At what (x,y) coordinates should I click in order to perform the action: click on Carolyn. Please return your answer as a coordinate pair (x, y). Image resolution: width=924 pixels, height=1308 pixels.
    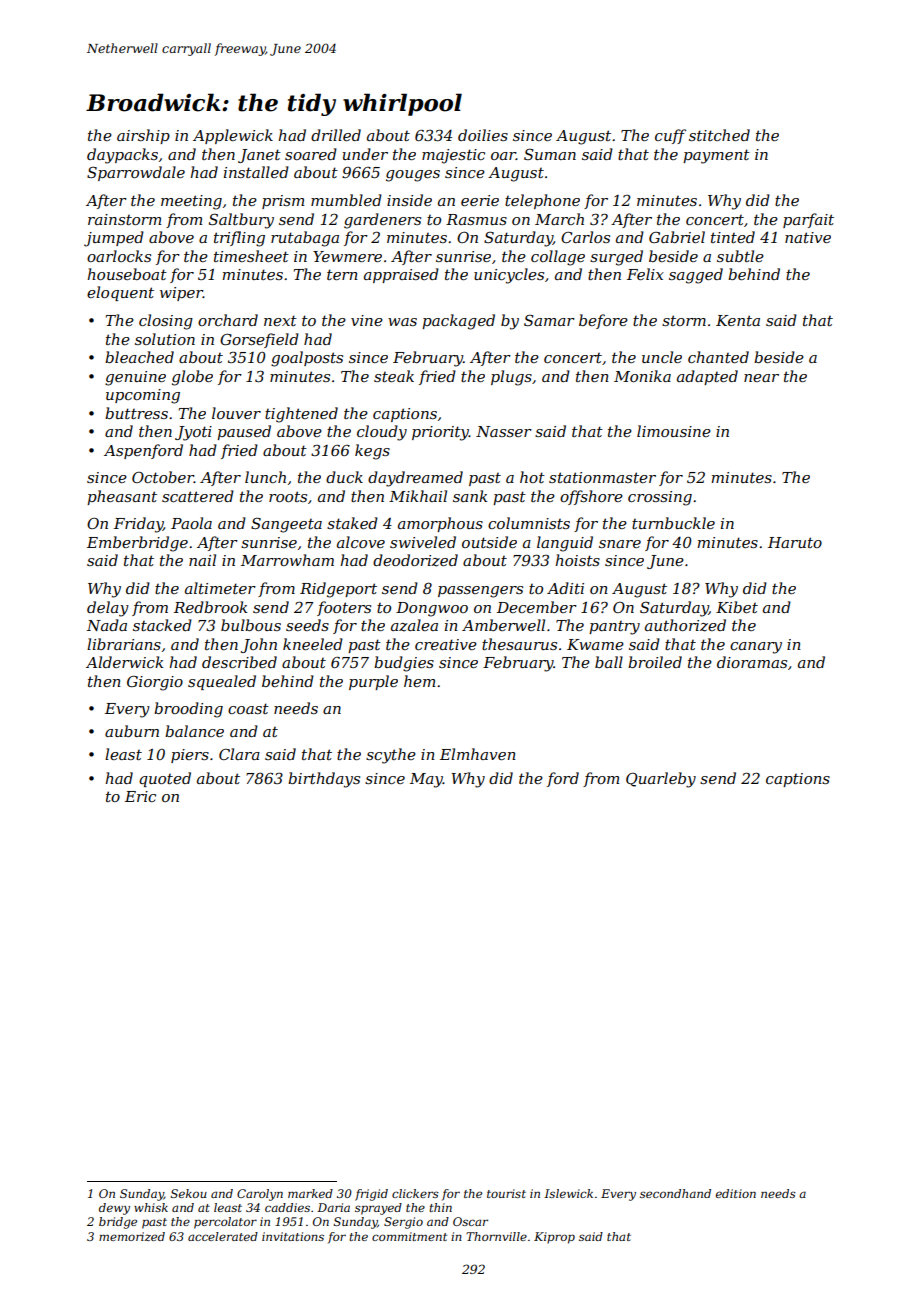
    Looking at the image, I should click on (260, 1195).
